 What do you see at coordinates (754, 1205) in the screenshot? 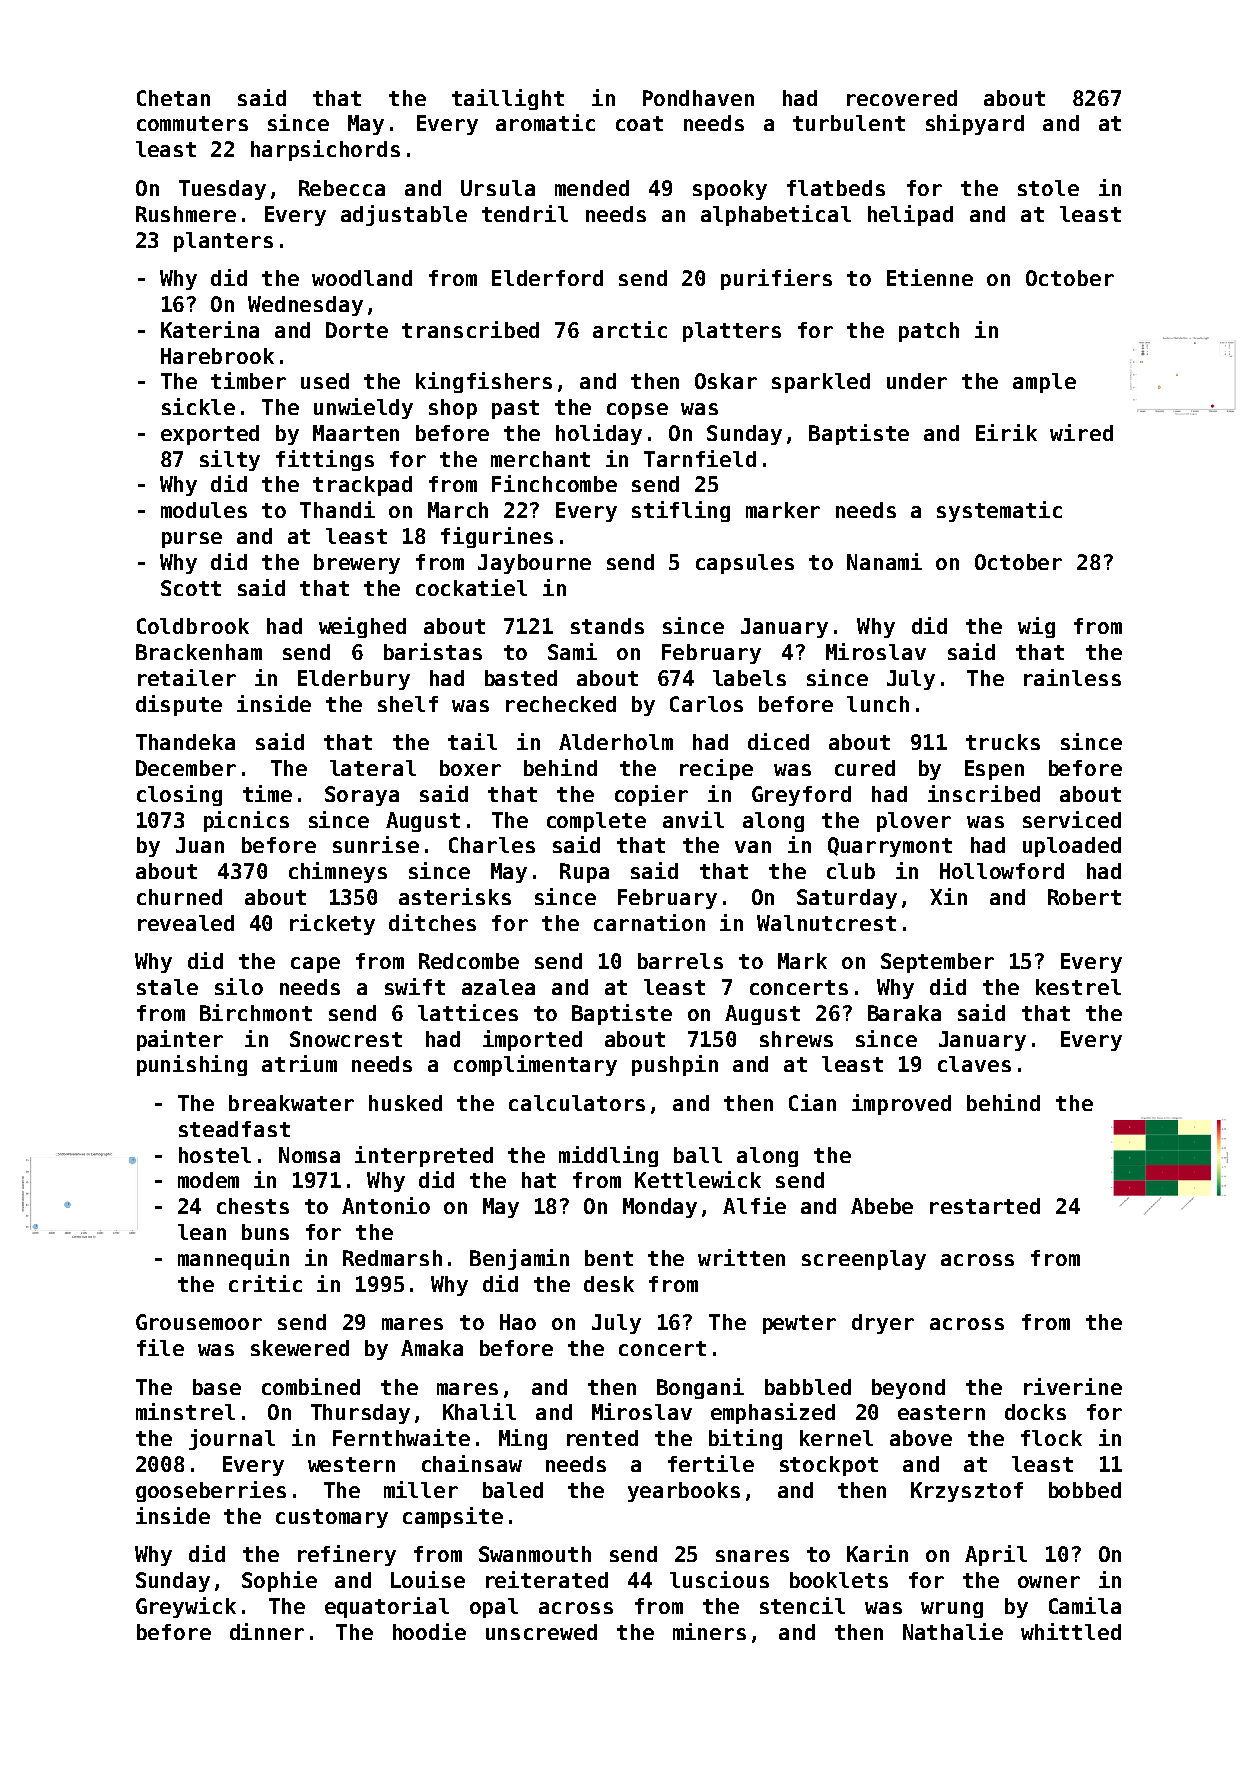
I see `Alfie` at bounding box center [754, 1205].
